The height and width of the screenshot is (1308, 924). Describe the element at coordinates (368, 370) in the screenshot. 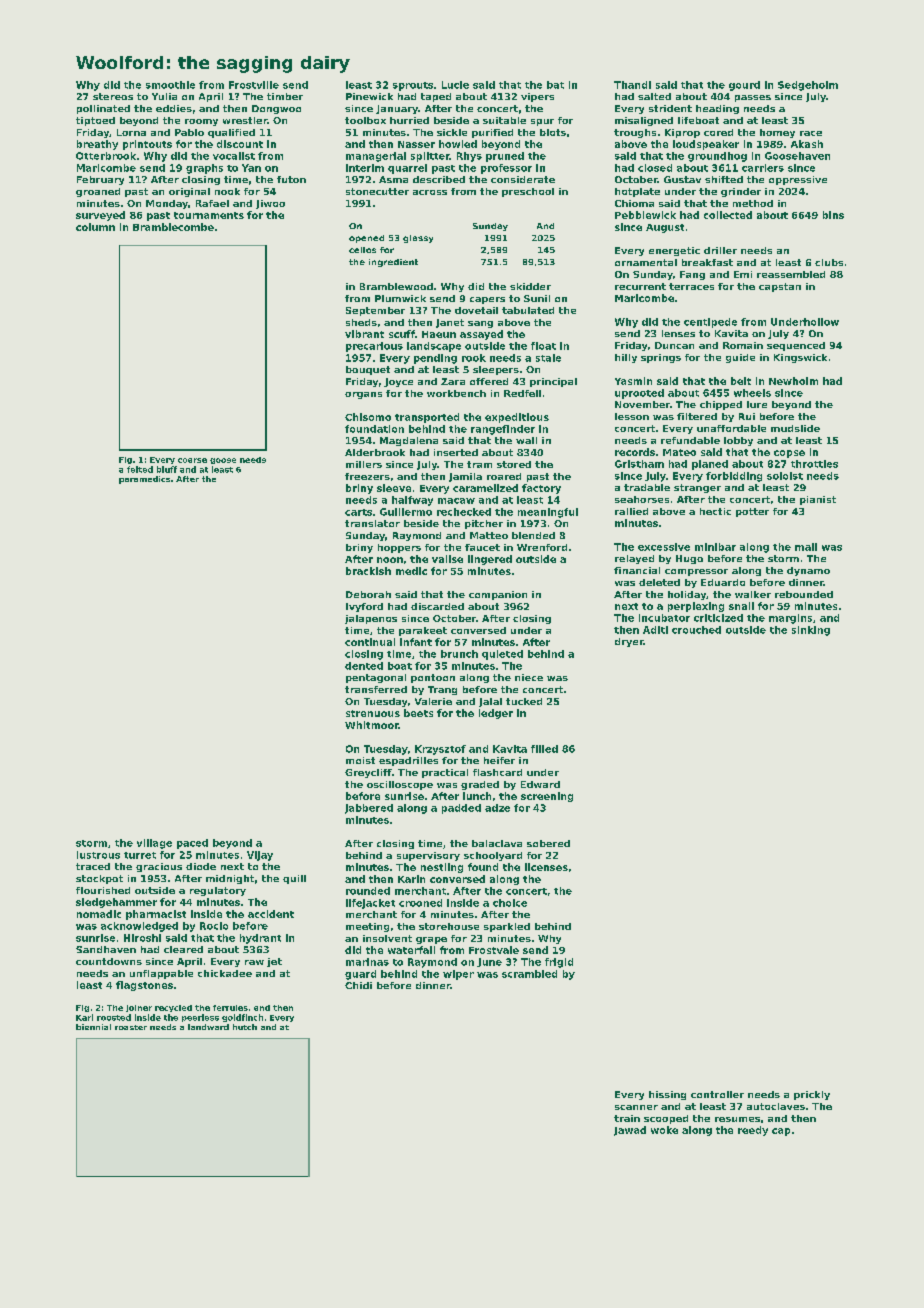

I see `bouquet` at that location.
